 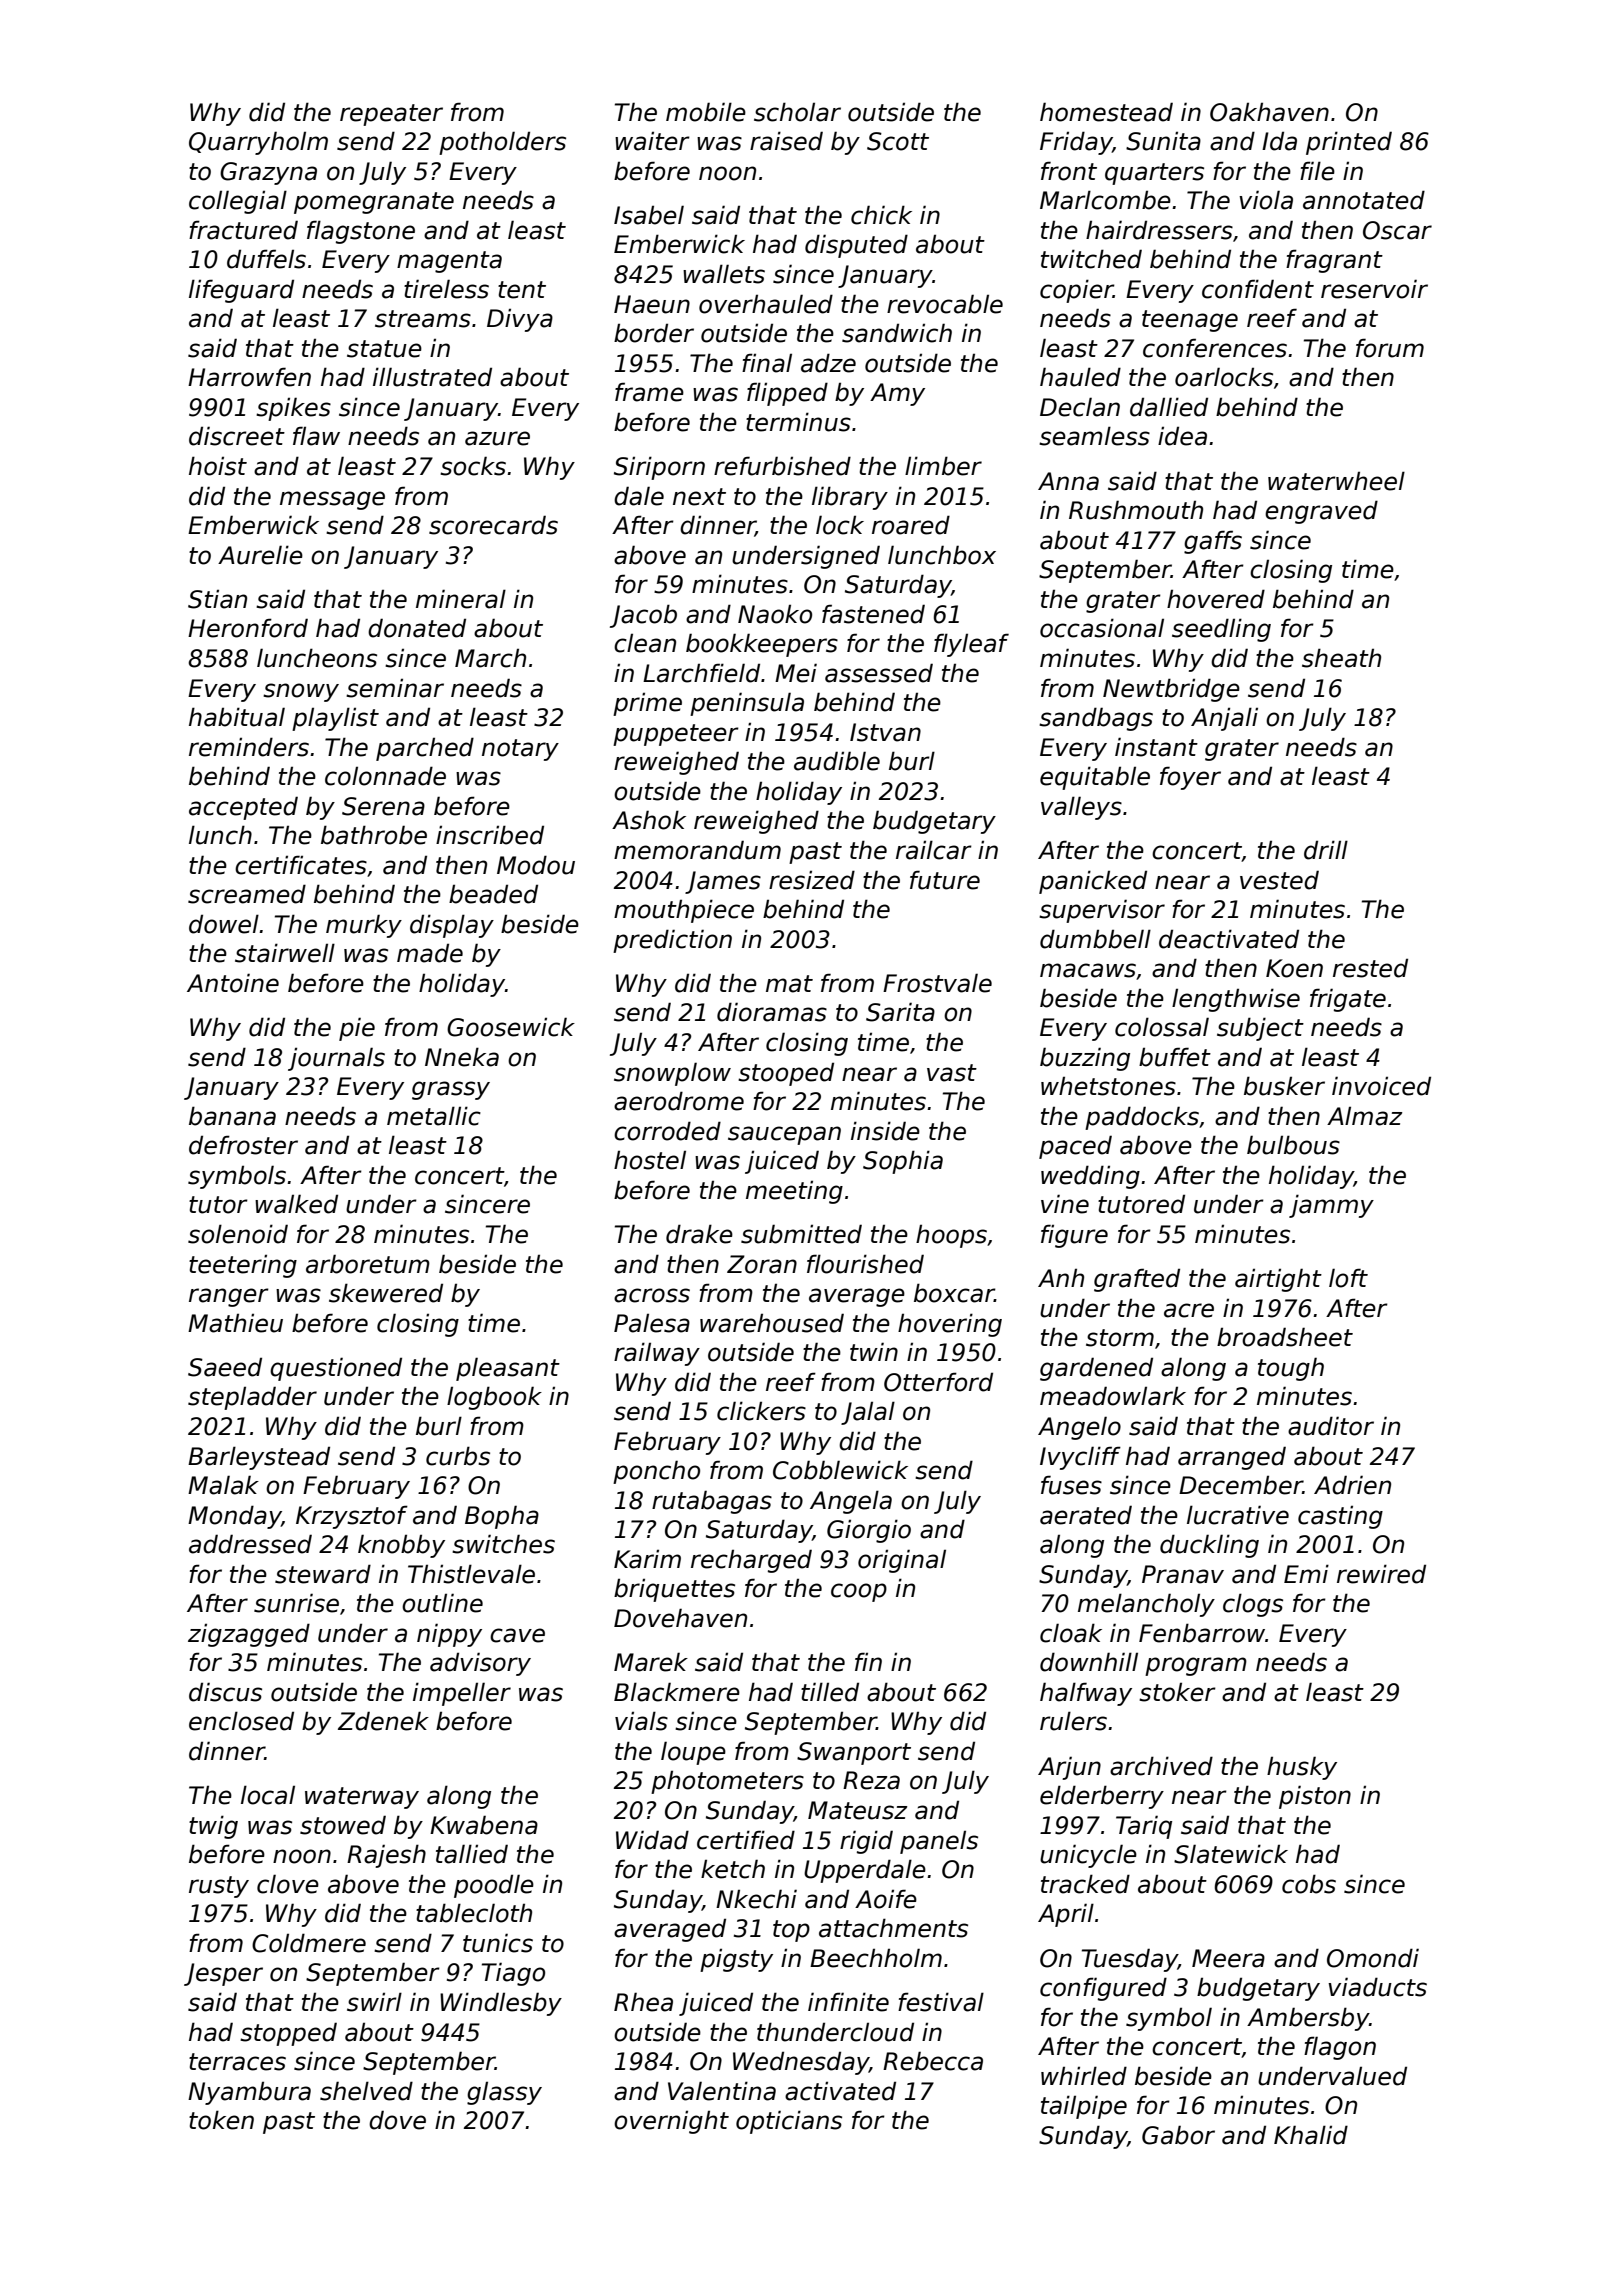 I want to click on inside, so click(x=885, y=1131).
